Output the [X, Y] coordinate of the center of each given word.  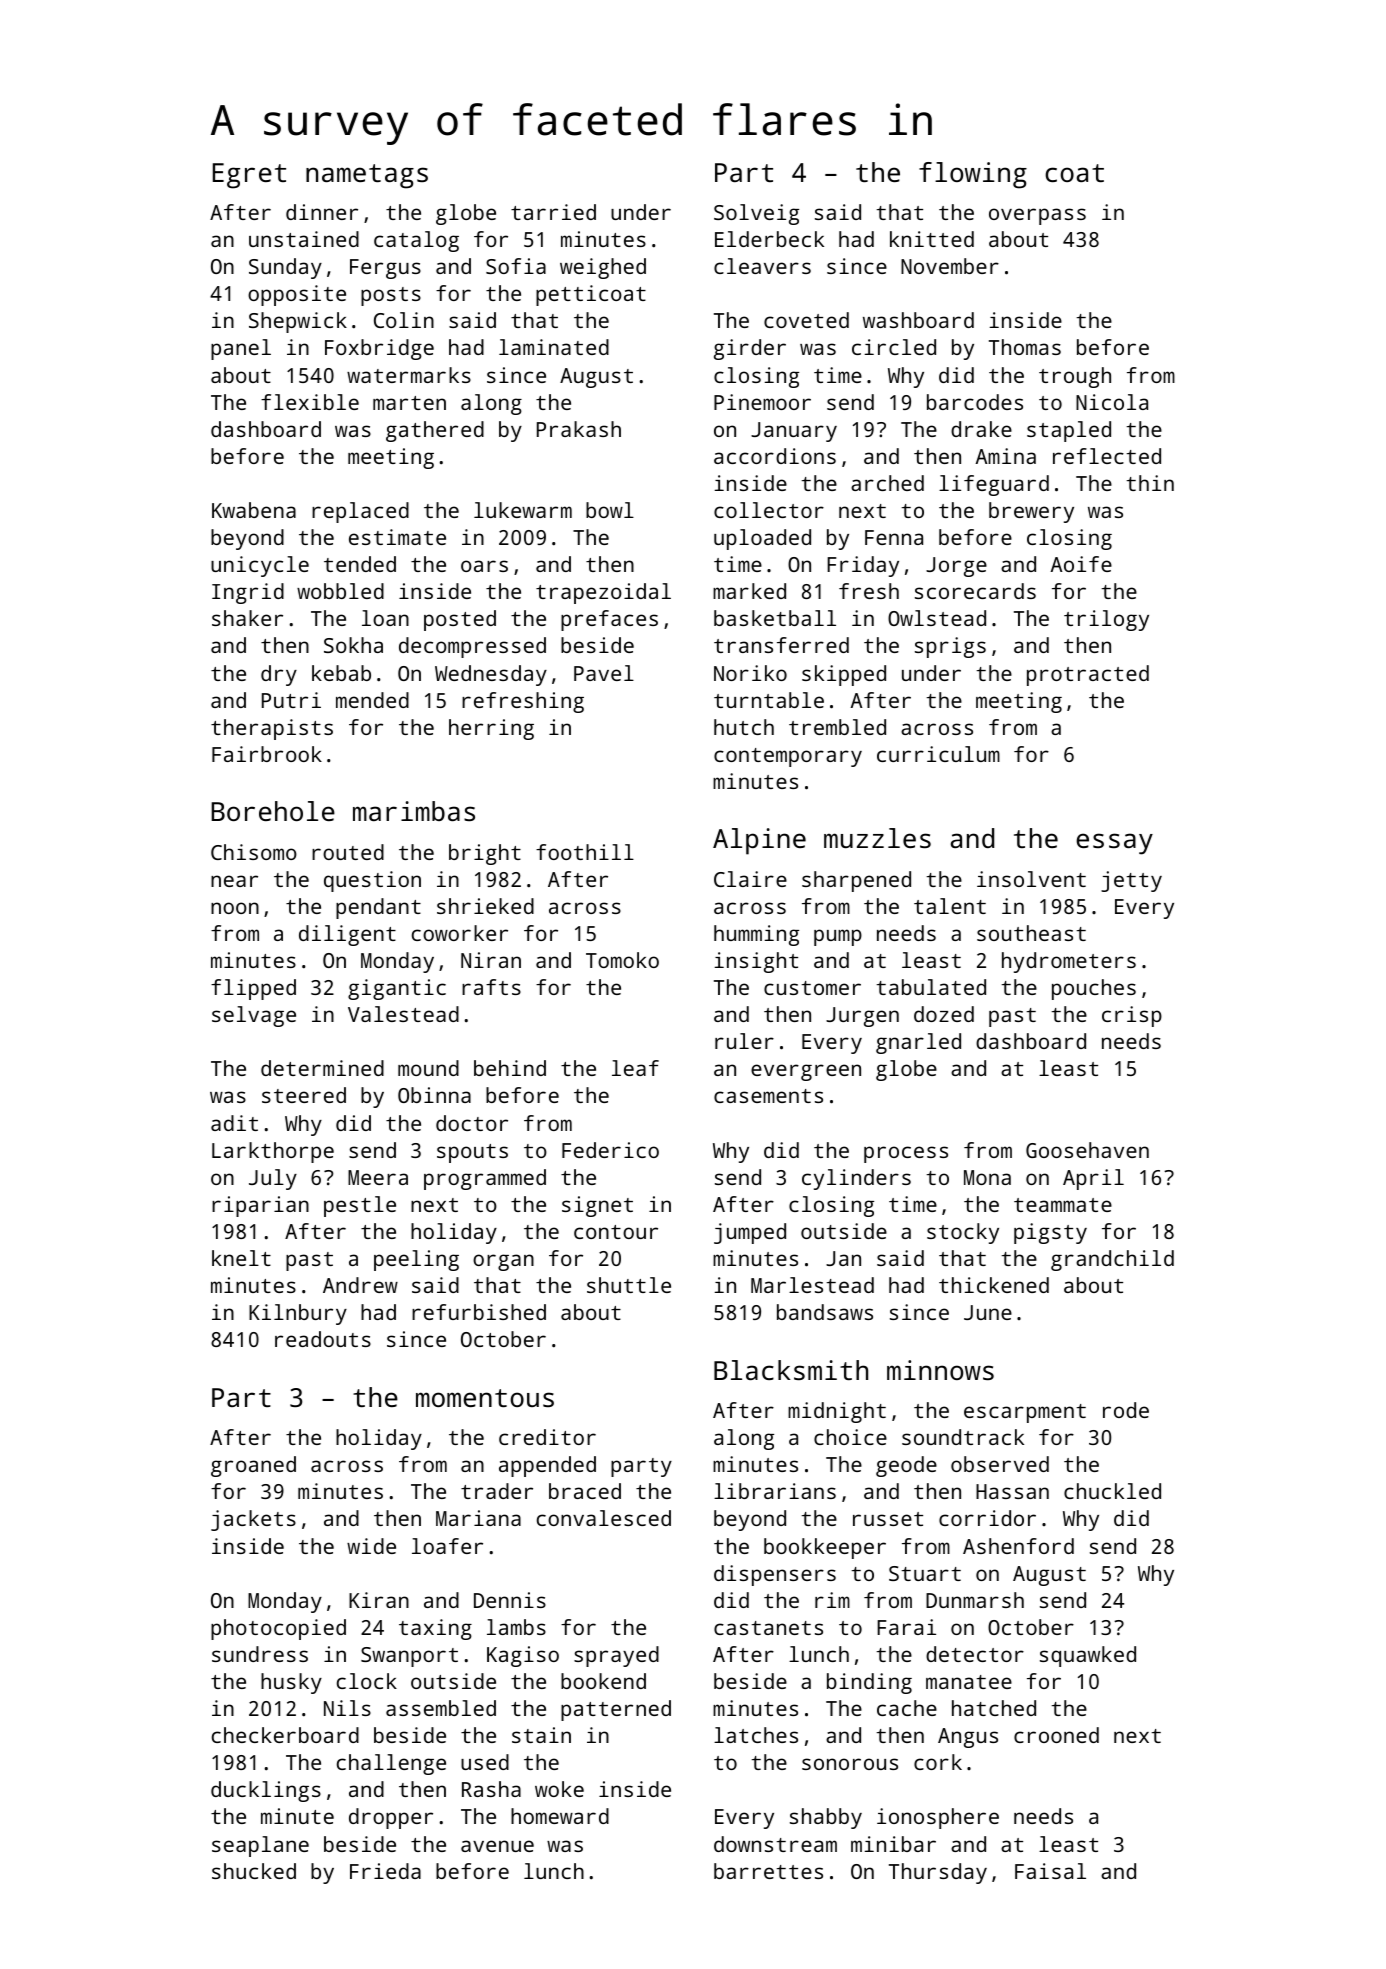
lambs [516, 1627]
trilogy [1106, 620]
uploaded [762, 539]
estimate [397, 537]
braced [585, 1491]
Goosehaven [1087, 1150]
